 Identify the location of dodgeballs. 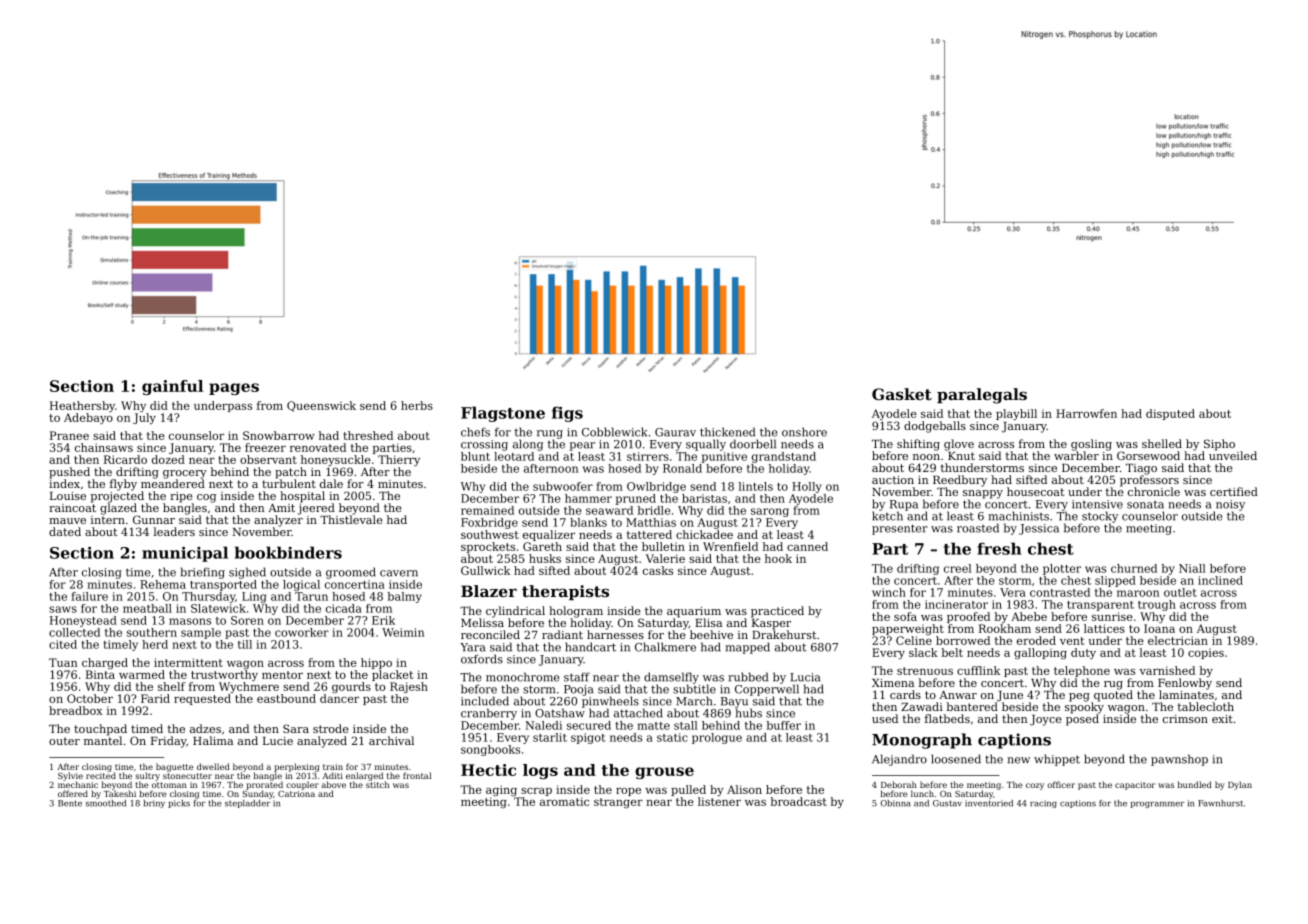
(935, 427).
